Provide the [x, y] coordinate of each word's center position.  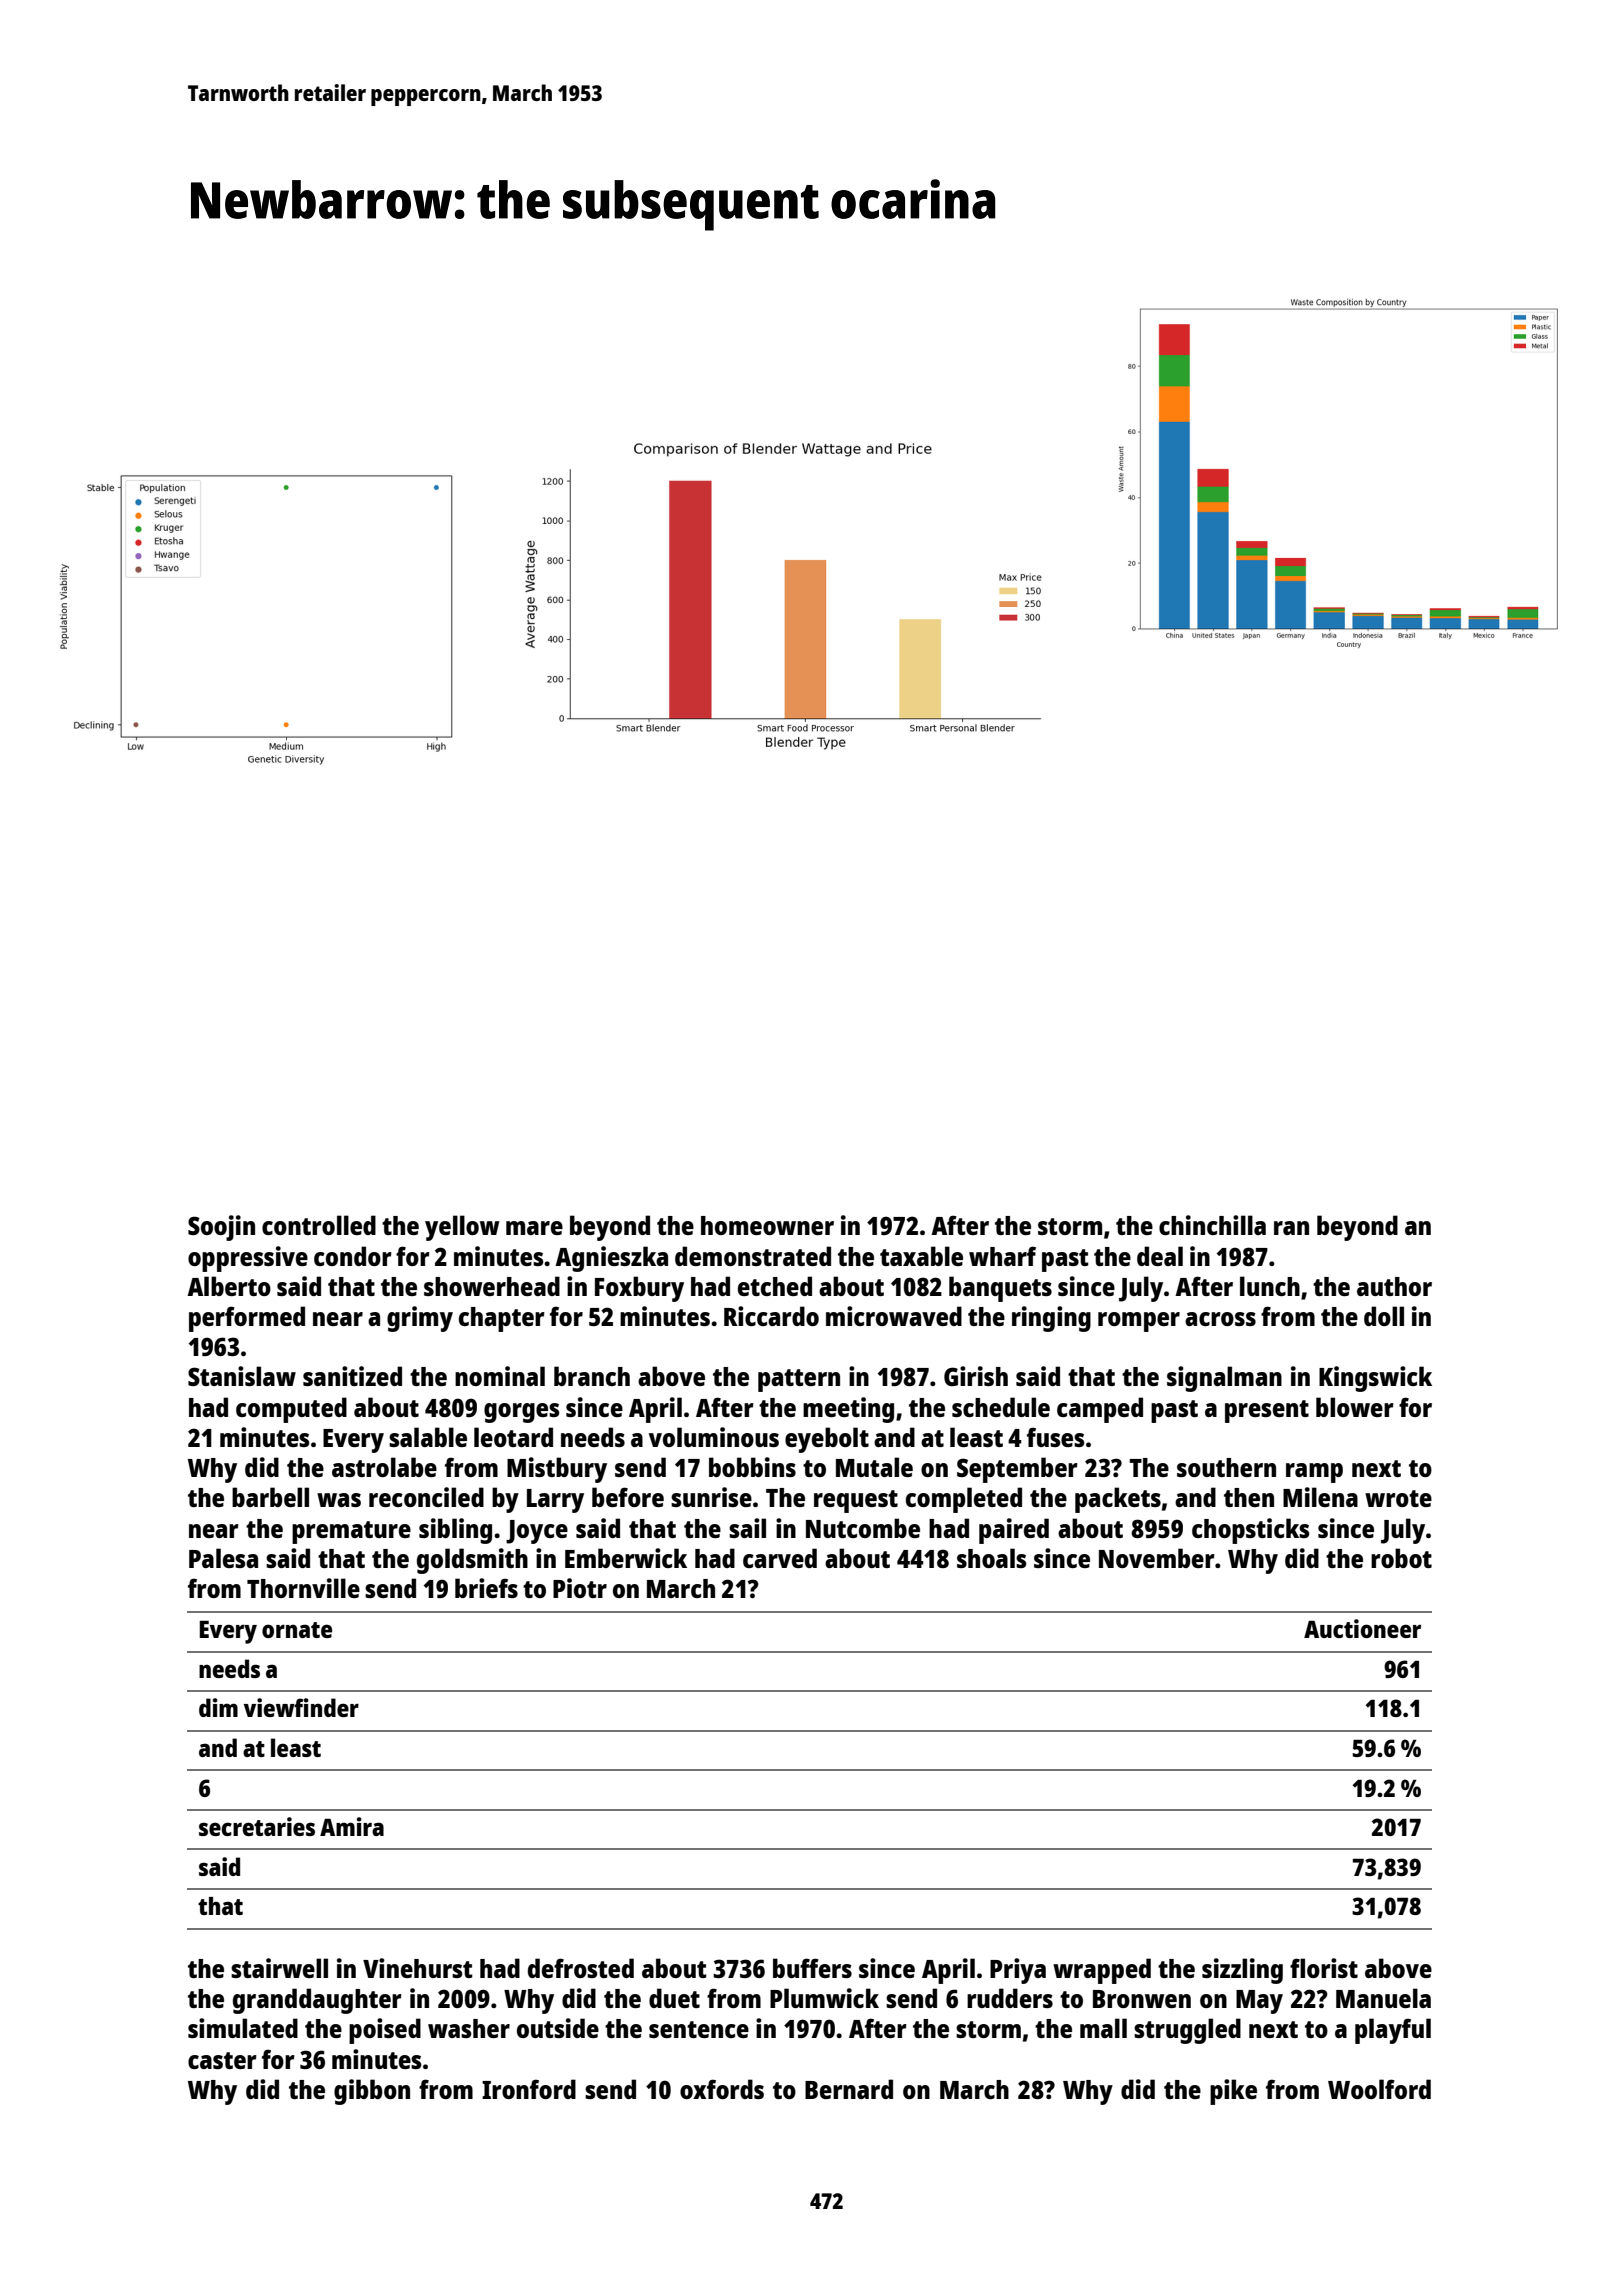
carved [780, 1558]
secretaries [257, 1826]
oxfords [722, 2089]
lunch [1270, 1286]
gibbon [372, 2092]
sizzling [1242, 1971]
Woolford [1379, 2089]
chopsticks [1250, 1531]
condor [353, 1256]
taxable [921, 1256]
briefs [486, 1588]
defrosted [581, 1968]
